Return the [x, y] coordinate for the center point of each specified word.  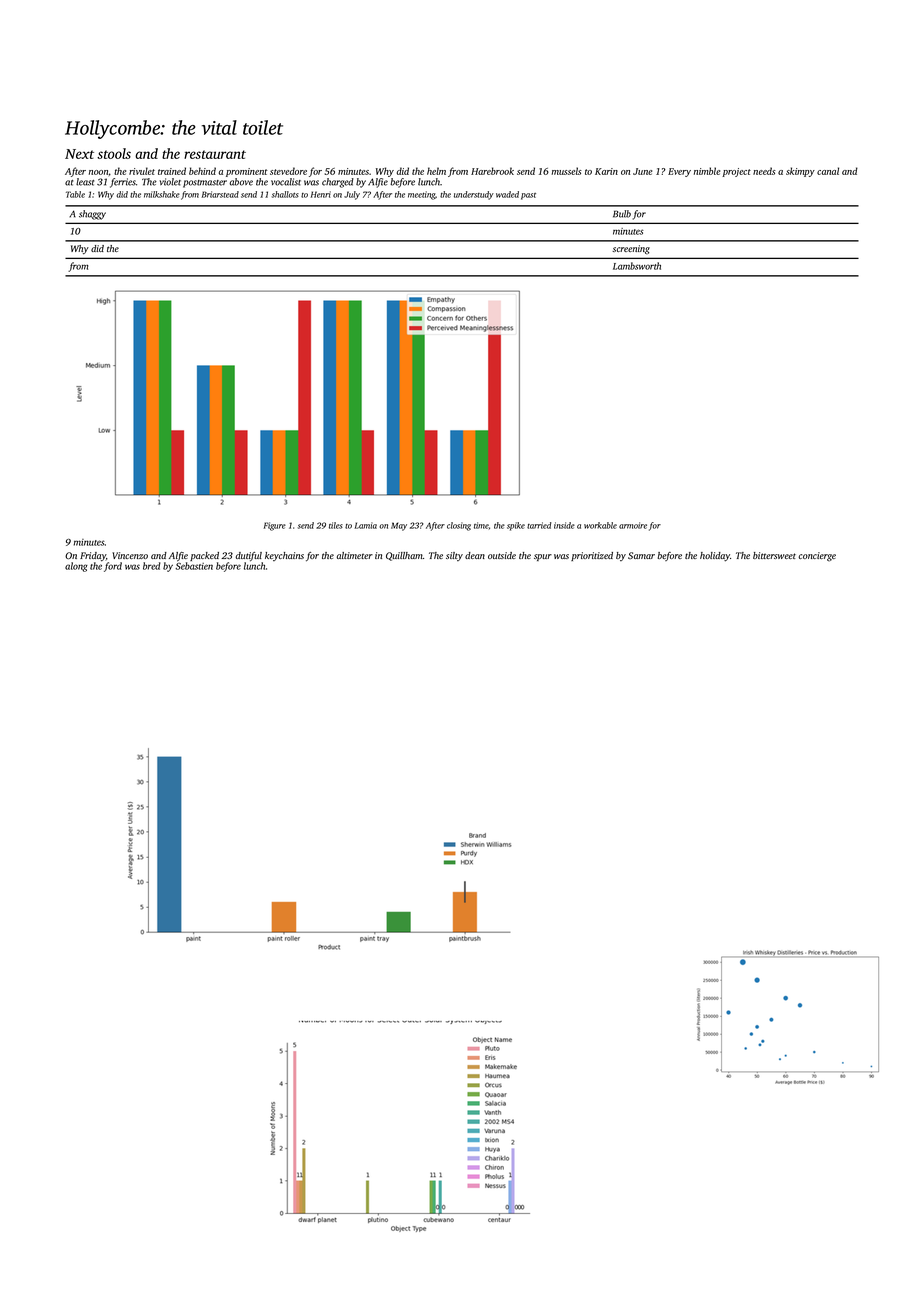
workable [600, 525]
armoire [633, 525]
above [241, 182]
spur [543, 557]
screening [631, 250]
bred [152, 566]
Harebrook [492, 171]
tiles [336, 525]
